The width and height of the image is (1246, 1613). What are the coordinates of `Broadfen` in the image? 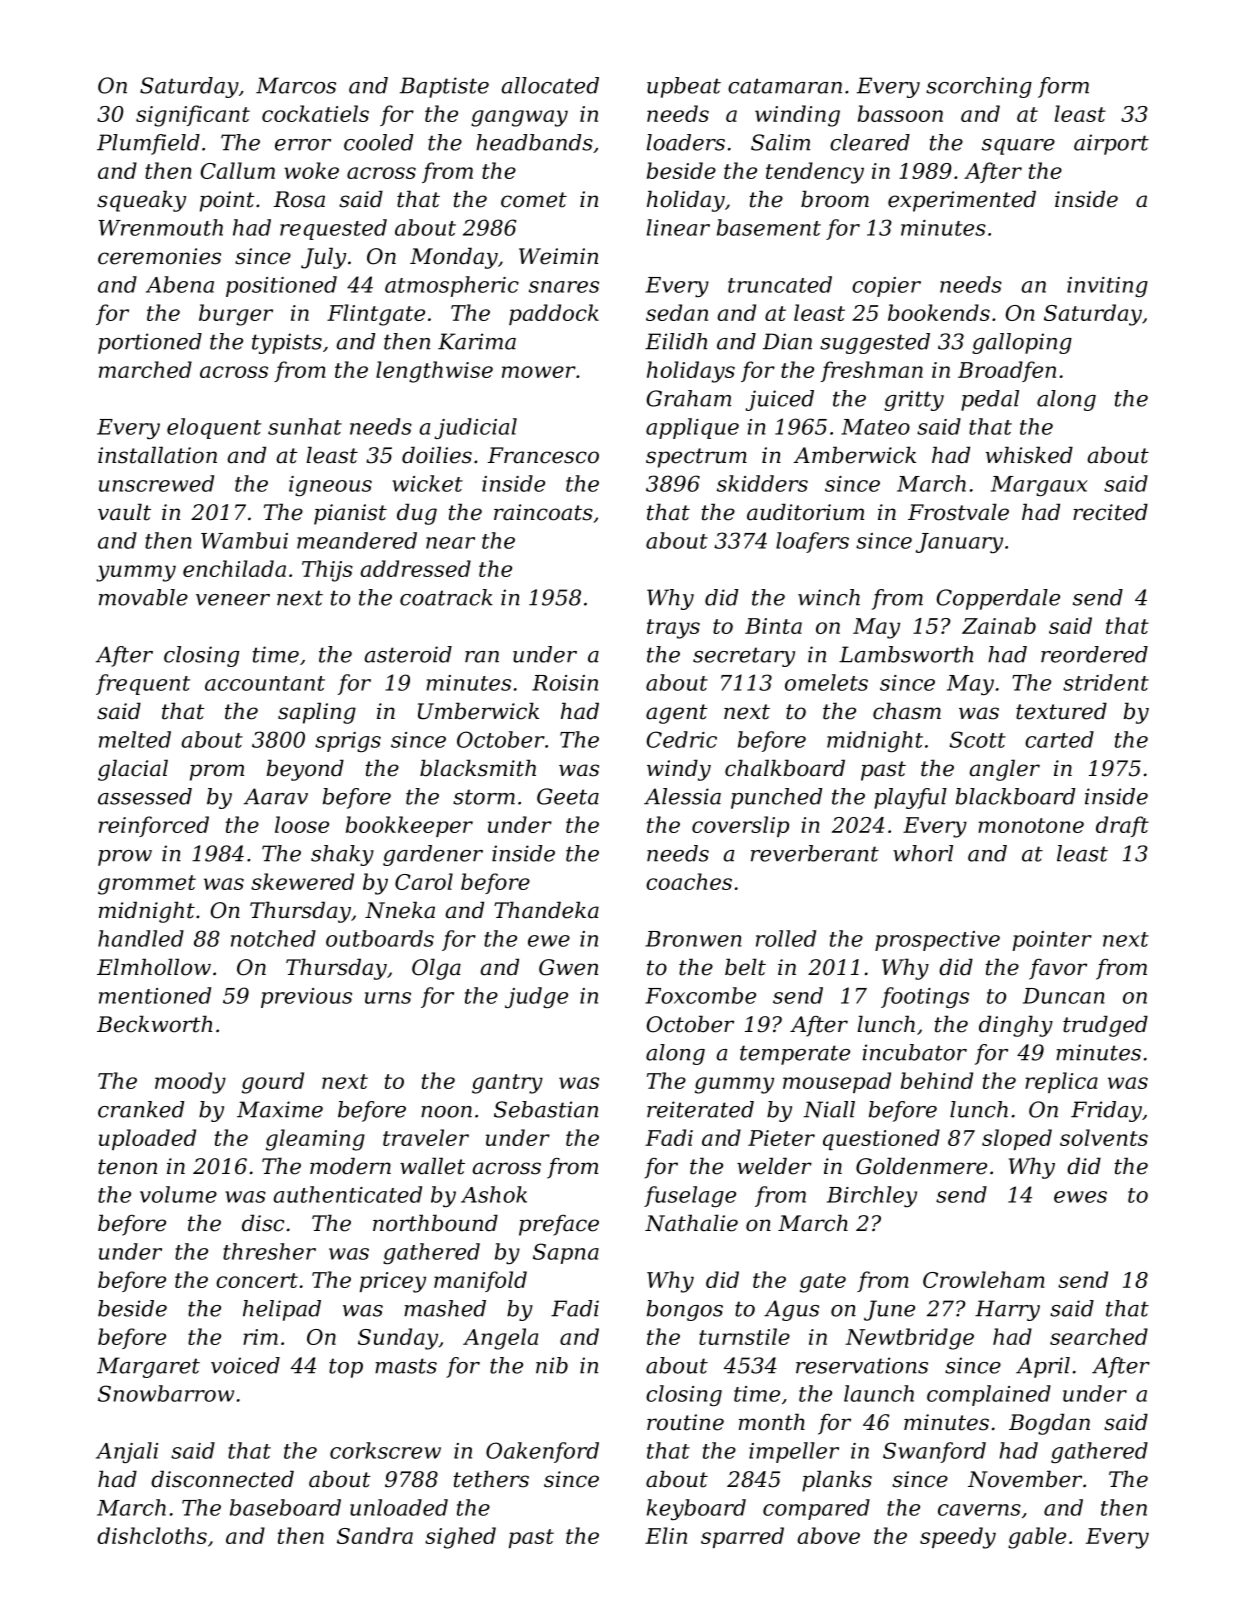 It's located at (1007, 371).
